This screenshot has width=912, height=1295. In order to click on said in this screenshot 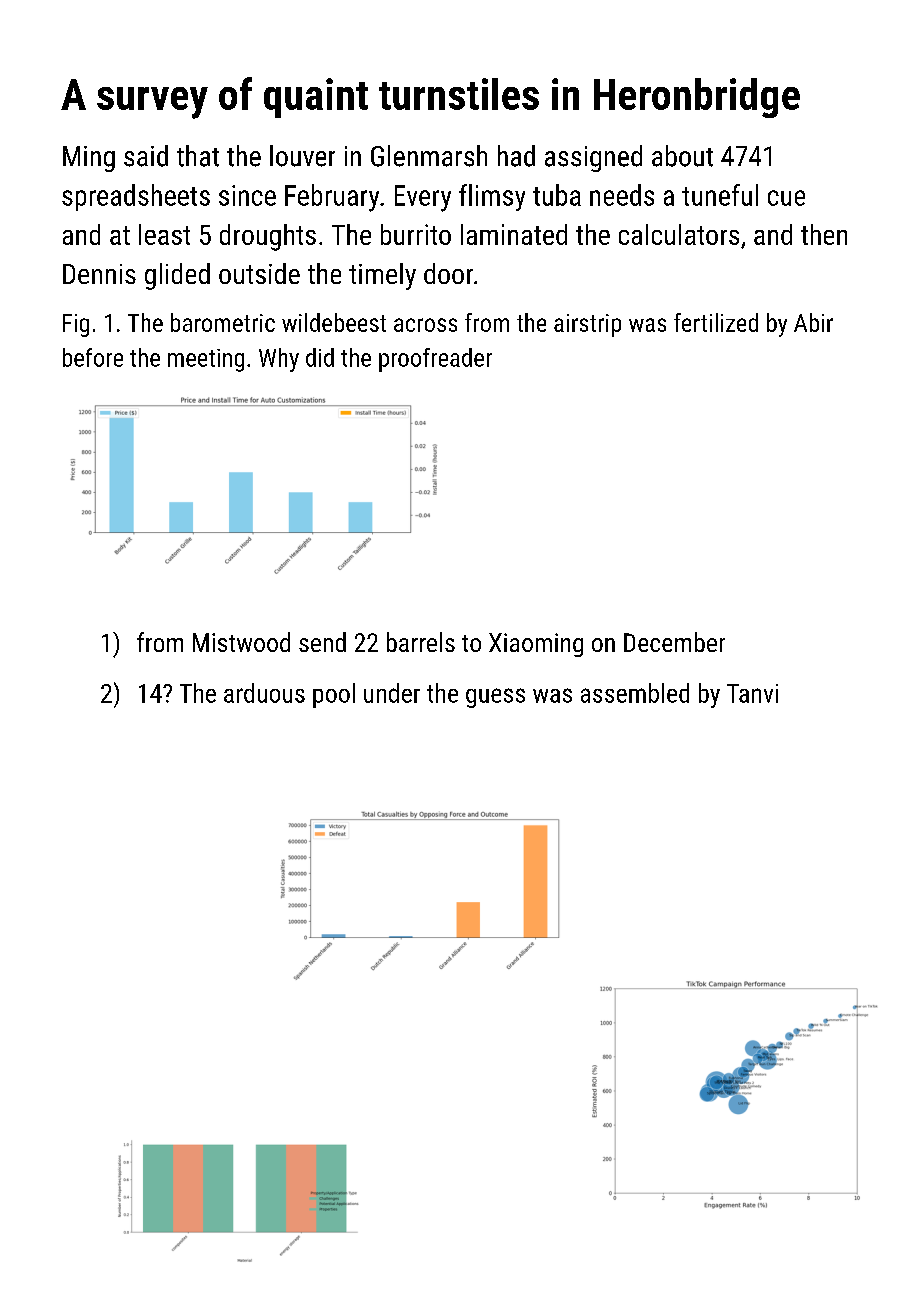, I will do `click(146, 156)`.
